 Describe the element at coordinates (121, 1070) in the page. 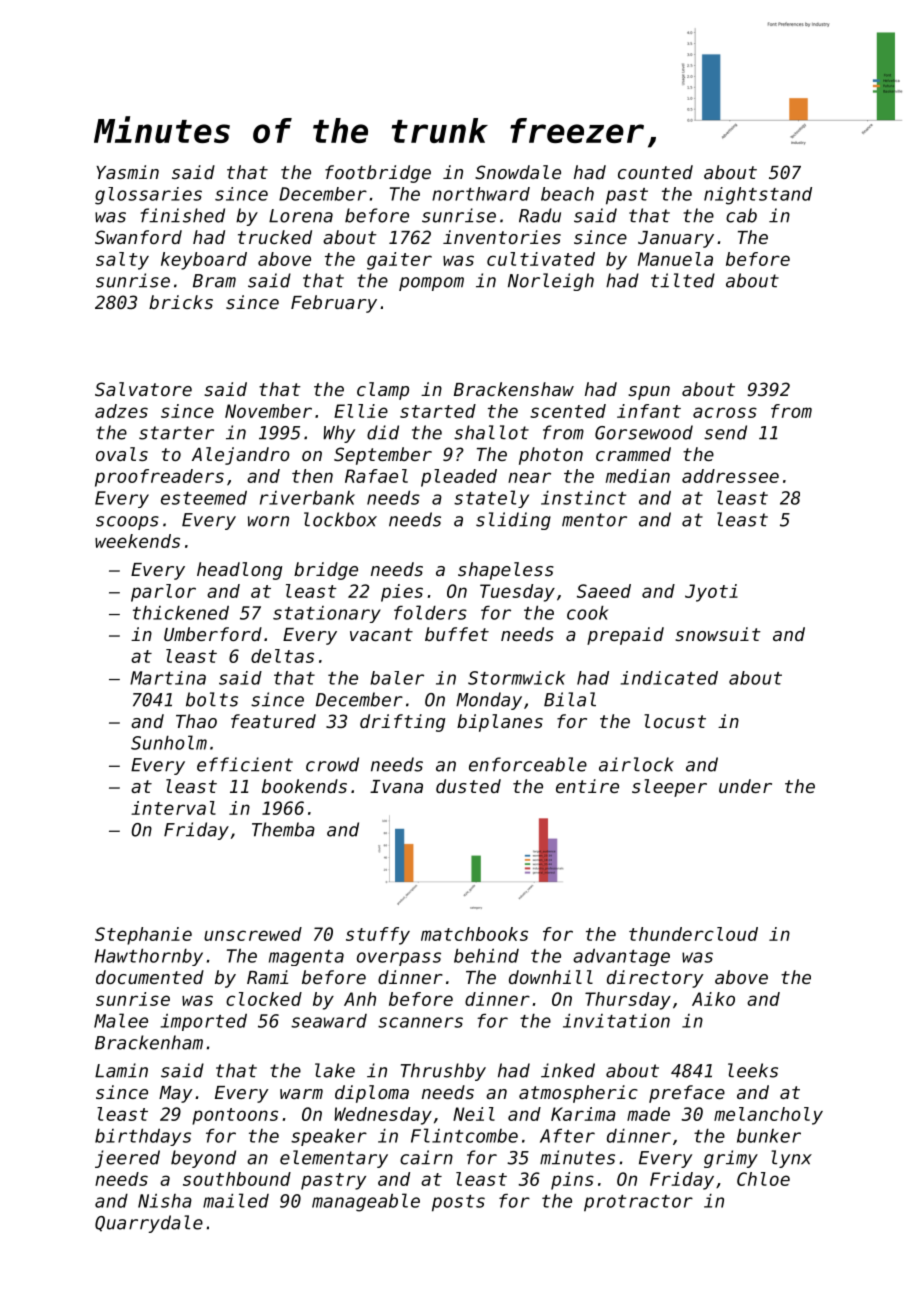

I see `Lamin` at that location.
